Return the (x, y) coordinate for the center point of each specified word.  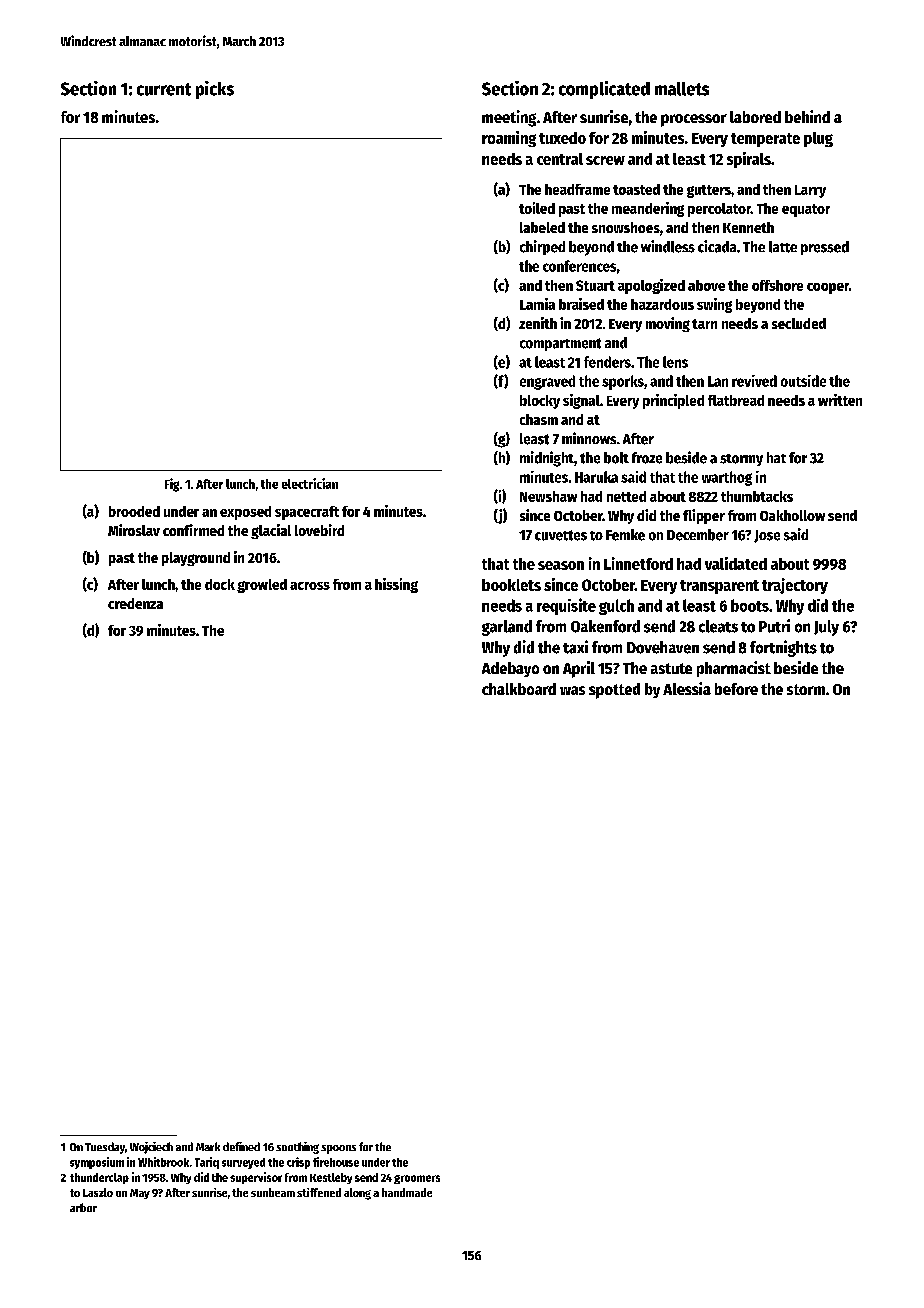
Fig (172, 485)
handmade (407, 1192)
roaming (509, 139)
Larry (810, 191)
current (164, 89)
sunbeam (273, 1192)
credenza (135, 603)
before (736, 689)
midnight (547, 459)
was (572, 690)
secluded (799, 323)
